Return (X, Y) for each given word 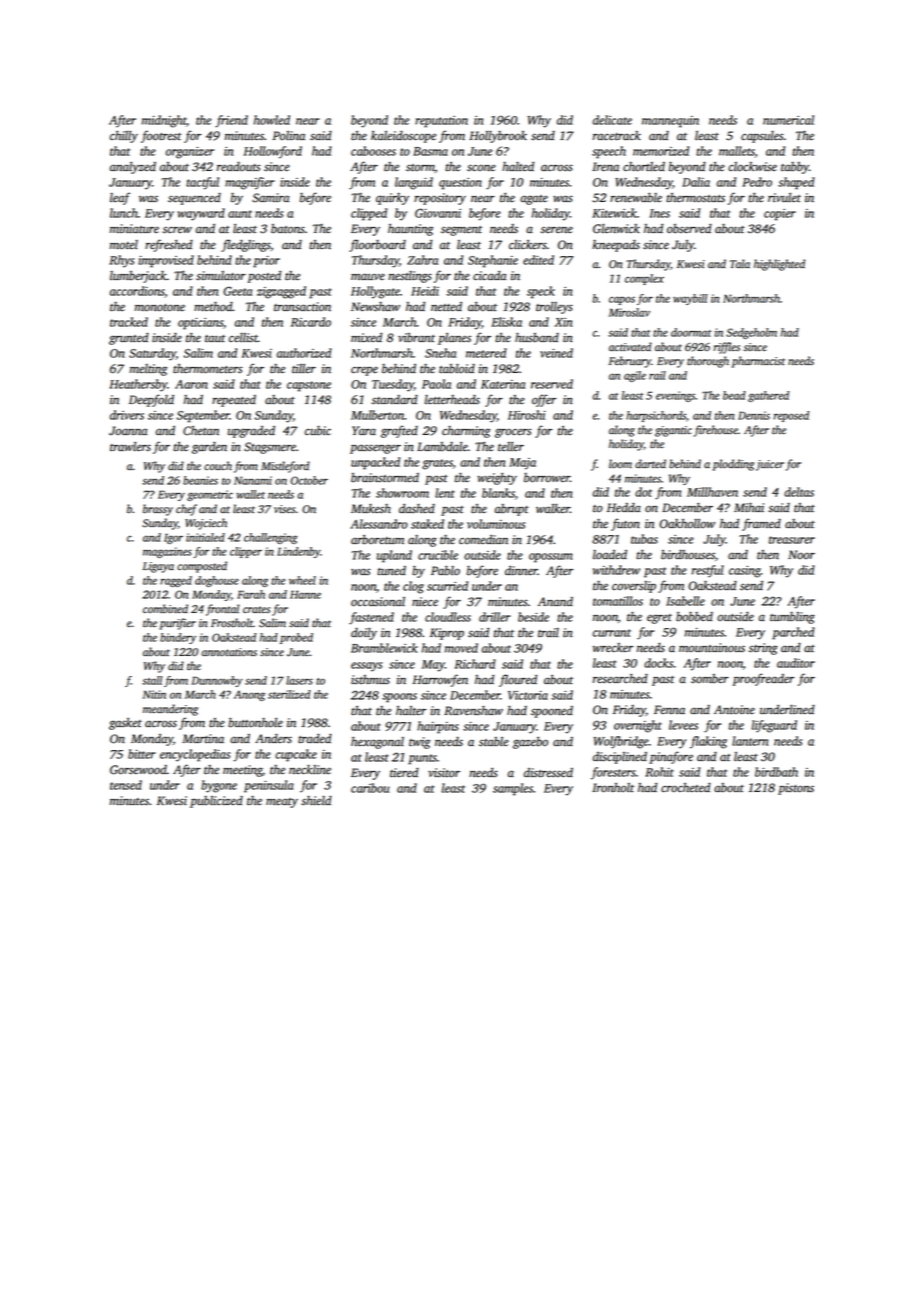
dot (643, 492)
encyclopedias (195, 755)
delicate (612, 120)
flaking (708, 742)
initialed (205, 537)
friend (231, 121)
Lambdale (442, 447)
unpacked (375, 463)
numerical (788, 120)
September (203, 416)
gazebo (530, 743)
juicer (770, 465)
